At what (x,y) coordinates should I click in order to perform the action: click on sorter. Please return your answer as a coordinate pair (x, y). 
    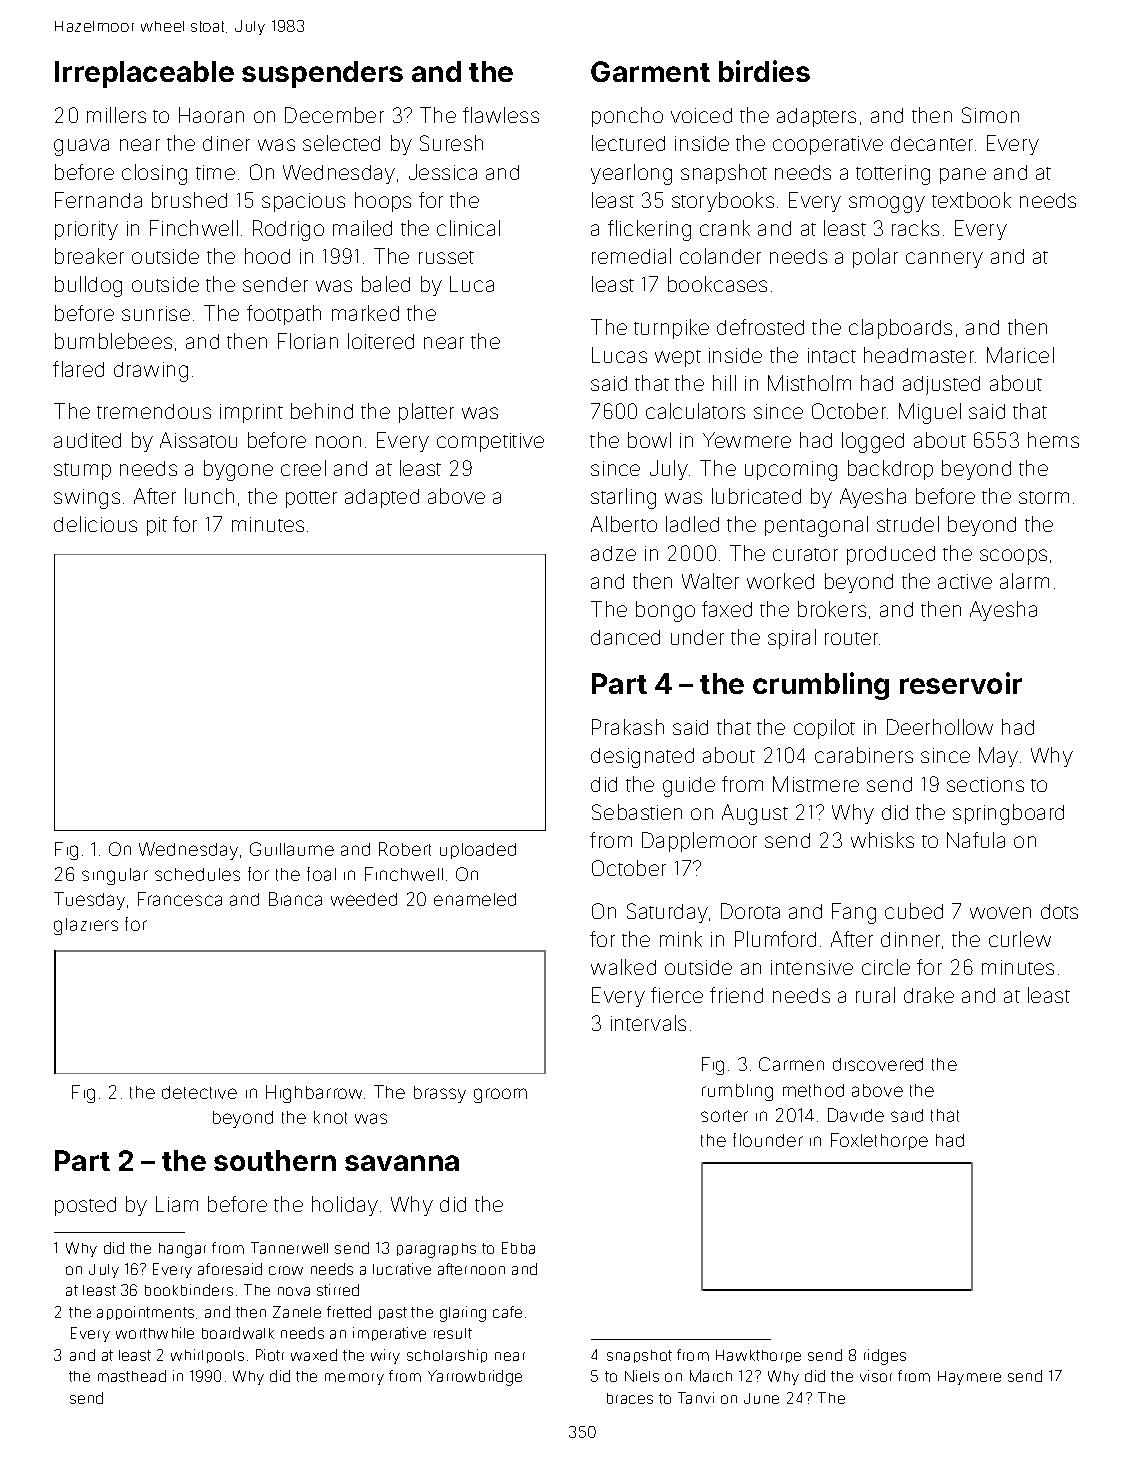
    Looking at the image, I should click on (724, 1116).
